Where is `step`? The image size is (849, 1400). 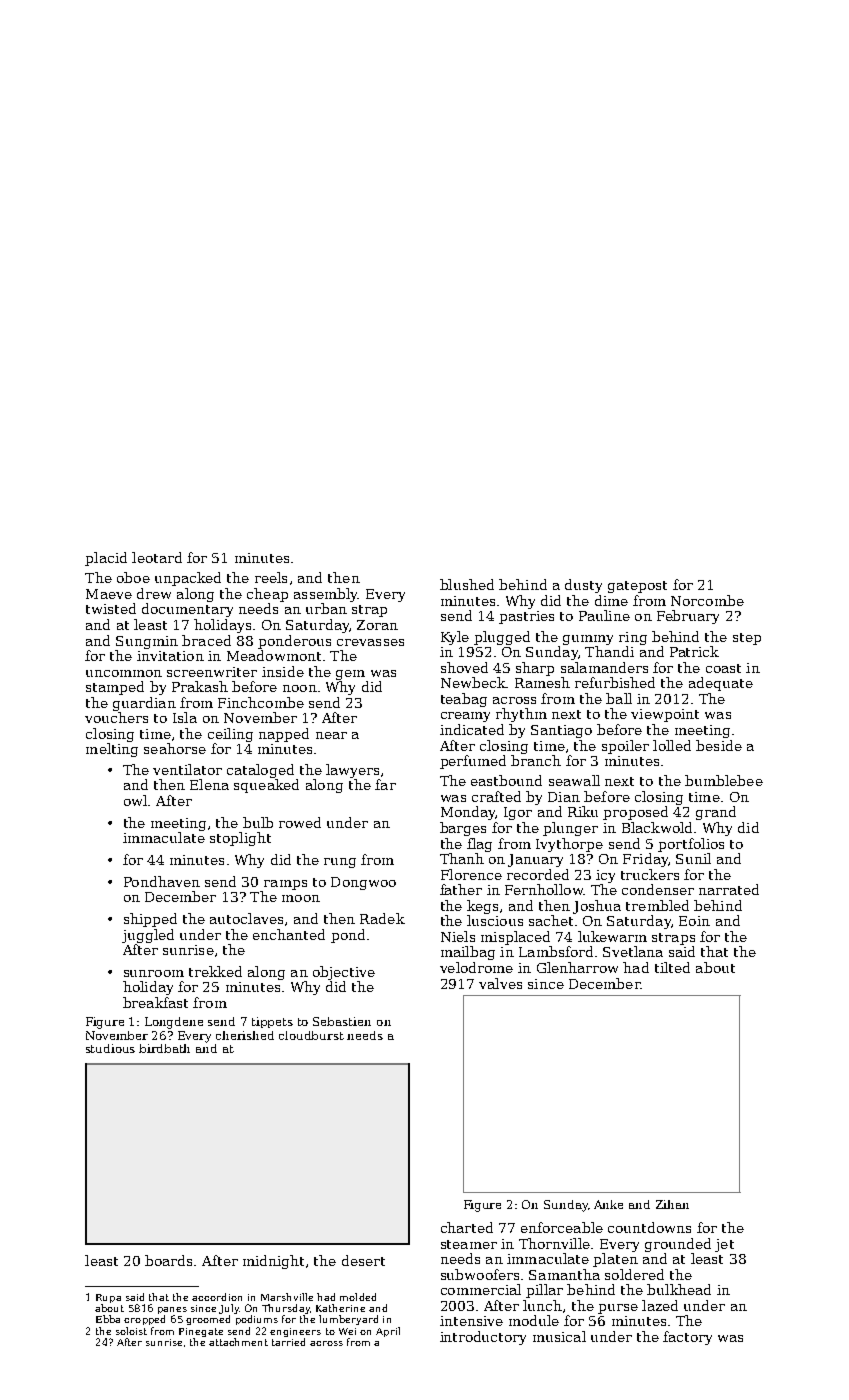
step is located at coordinates (747, 639).
